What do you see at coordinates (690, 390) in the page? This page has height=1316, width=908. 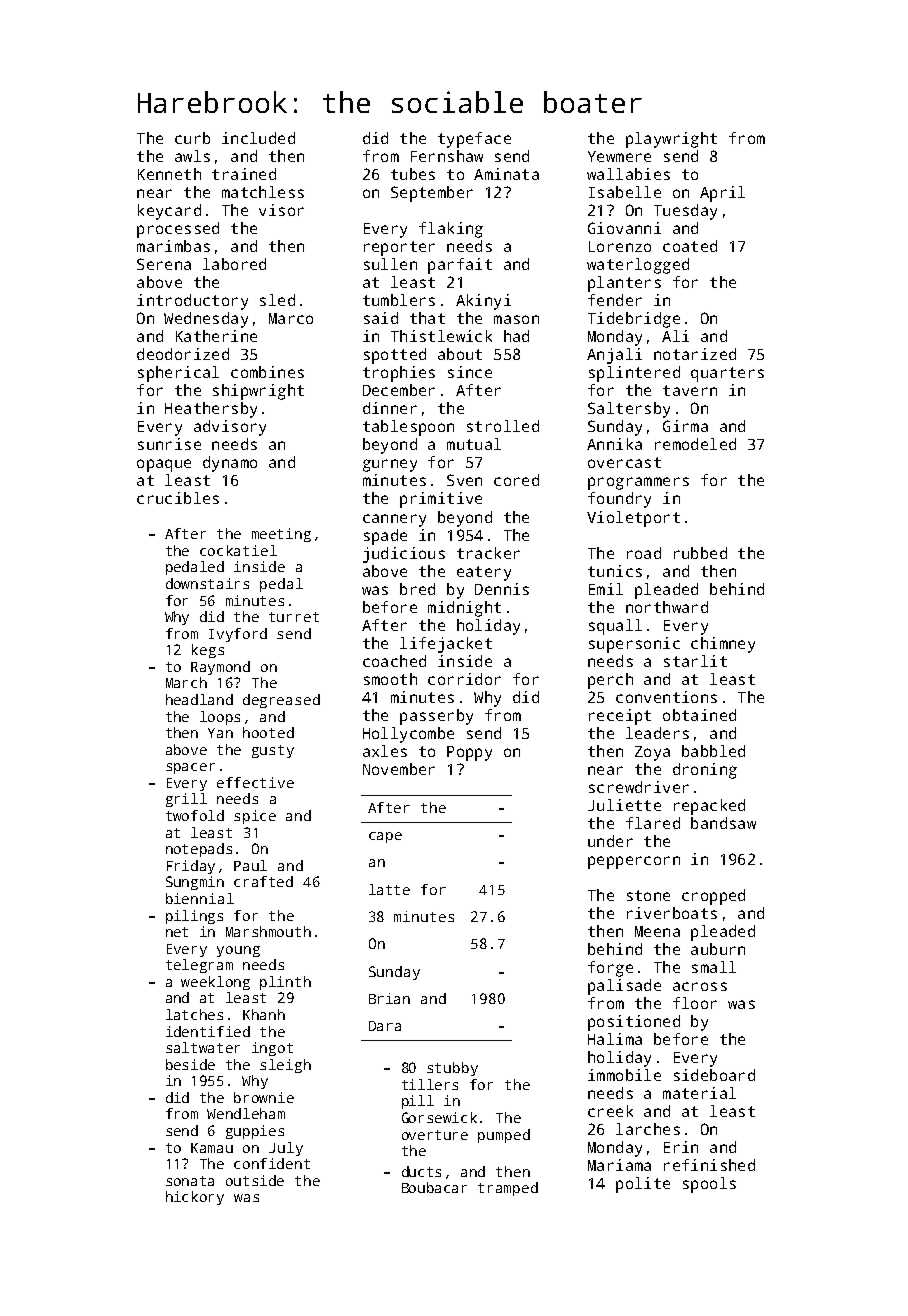 I see `tavern` at bounding box center [690, 390].
